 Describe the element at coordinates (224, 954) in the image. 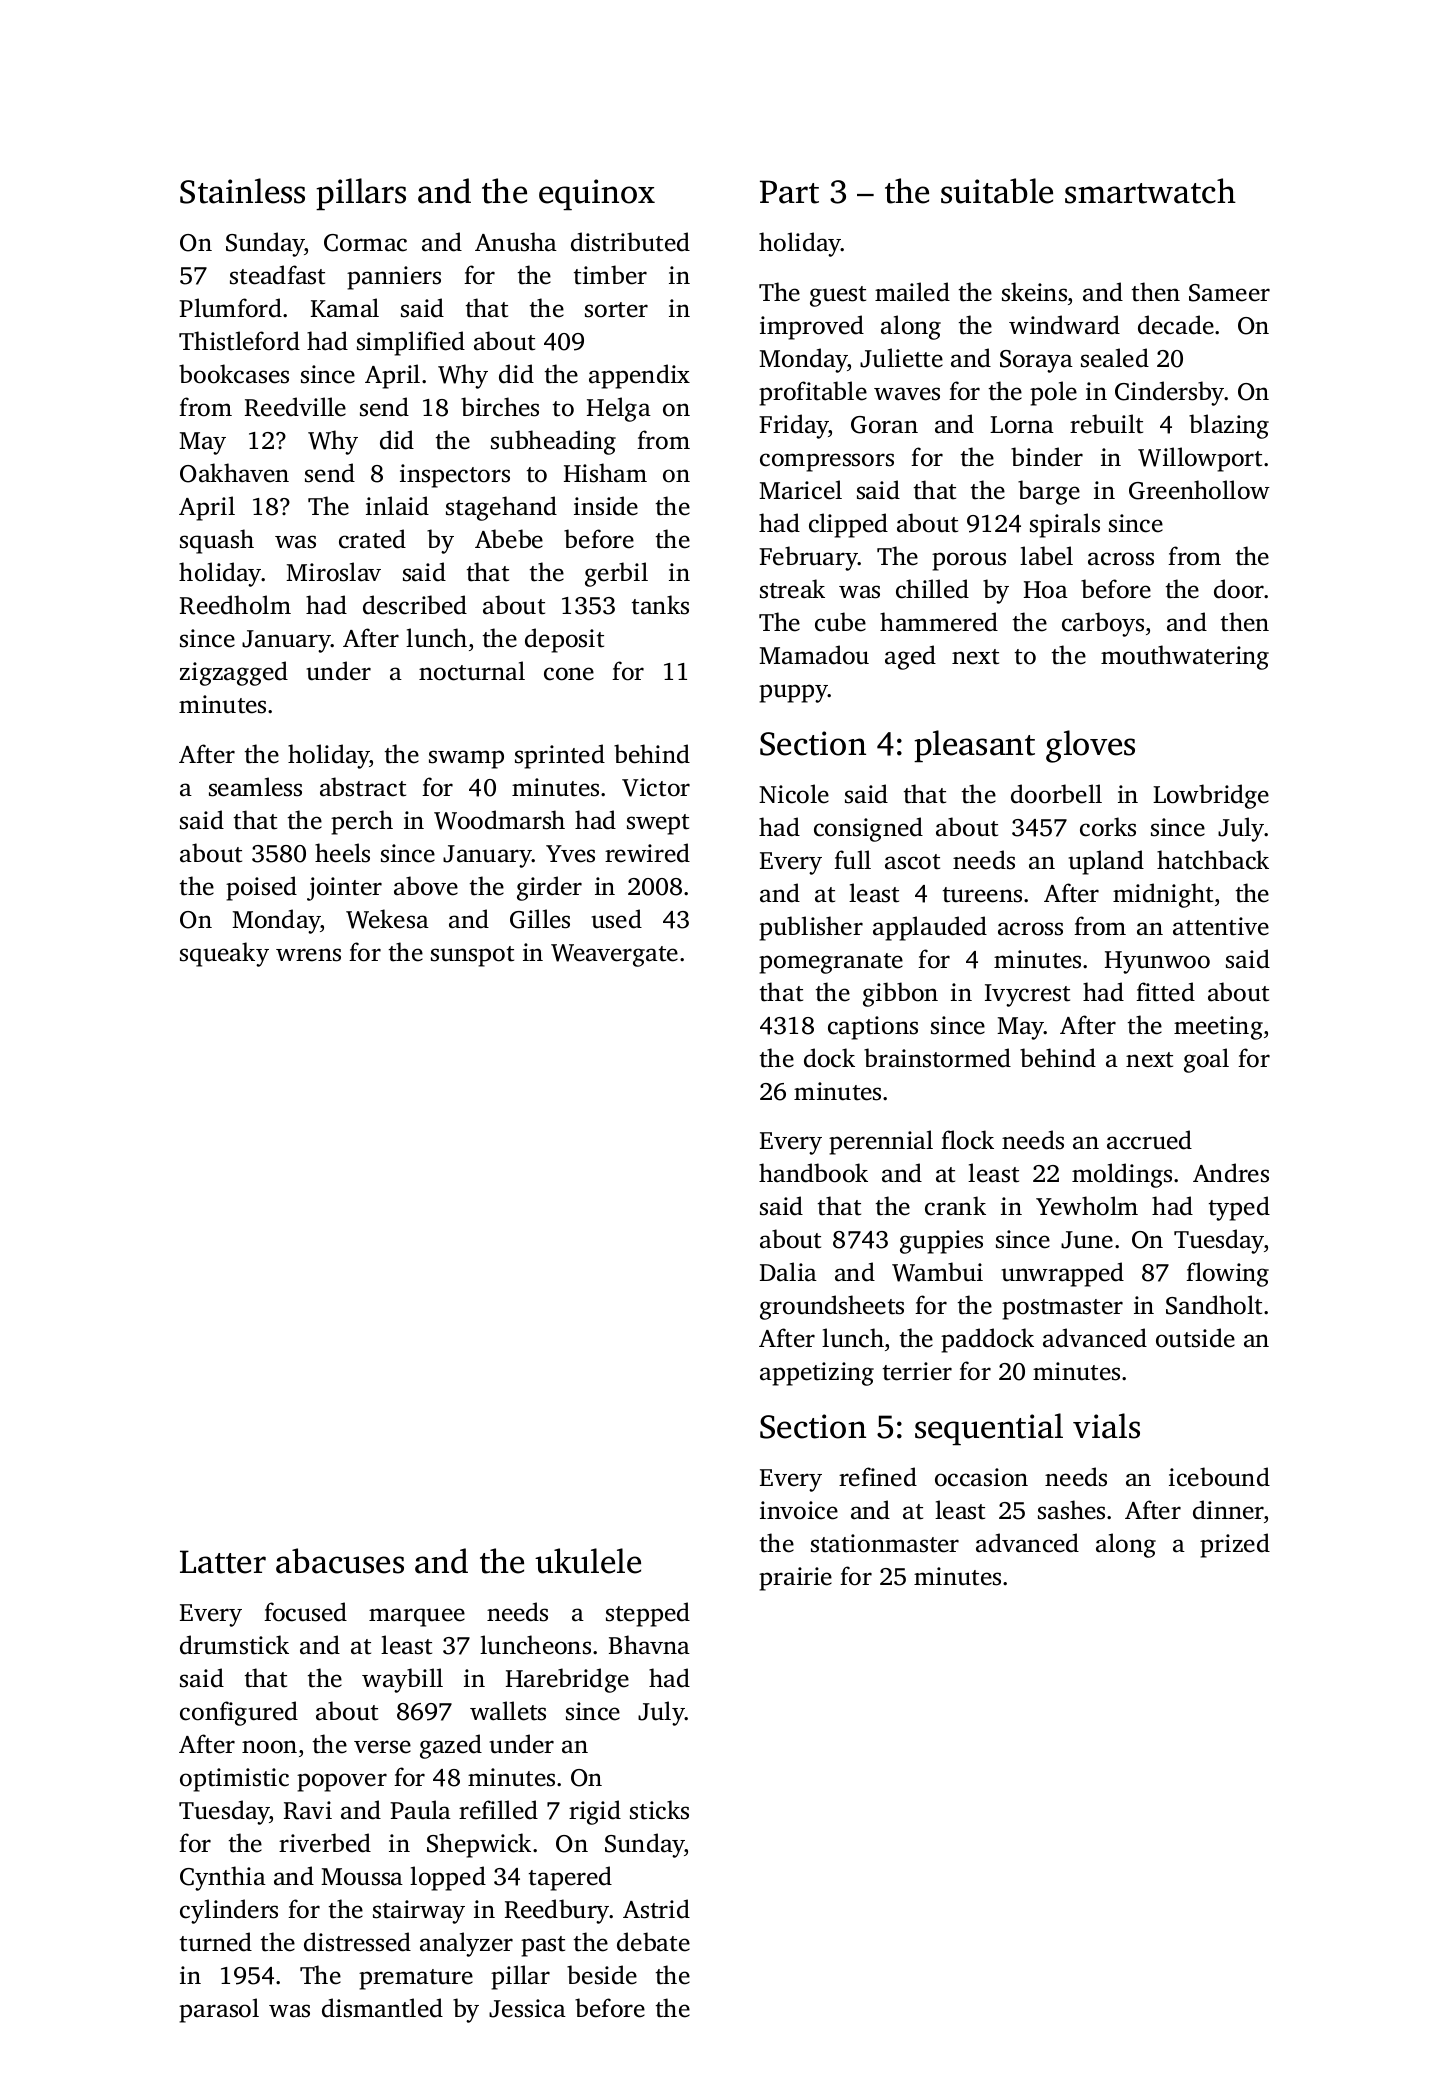

I see `squeaky` at that location.
